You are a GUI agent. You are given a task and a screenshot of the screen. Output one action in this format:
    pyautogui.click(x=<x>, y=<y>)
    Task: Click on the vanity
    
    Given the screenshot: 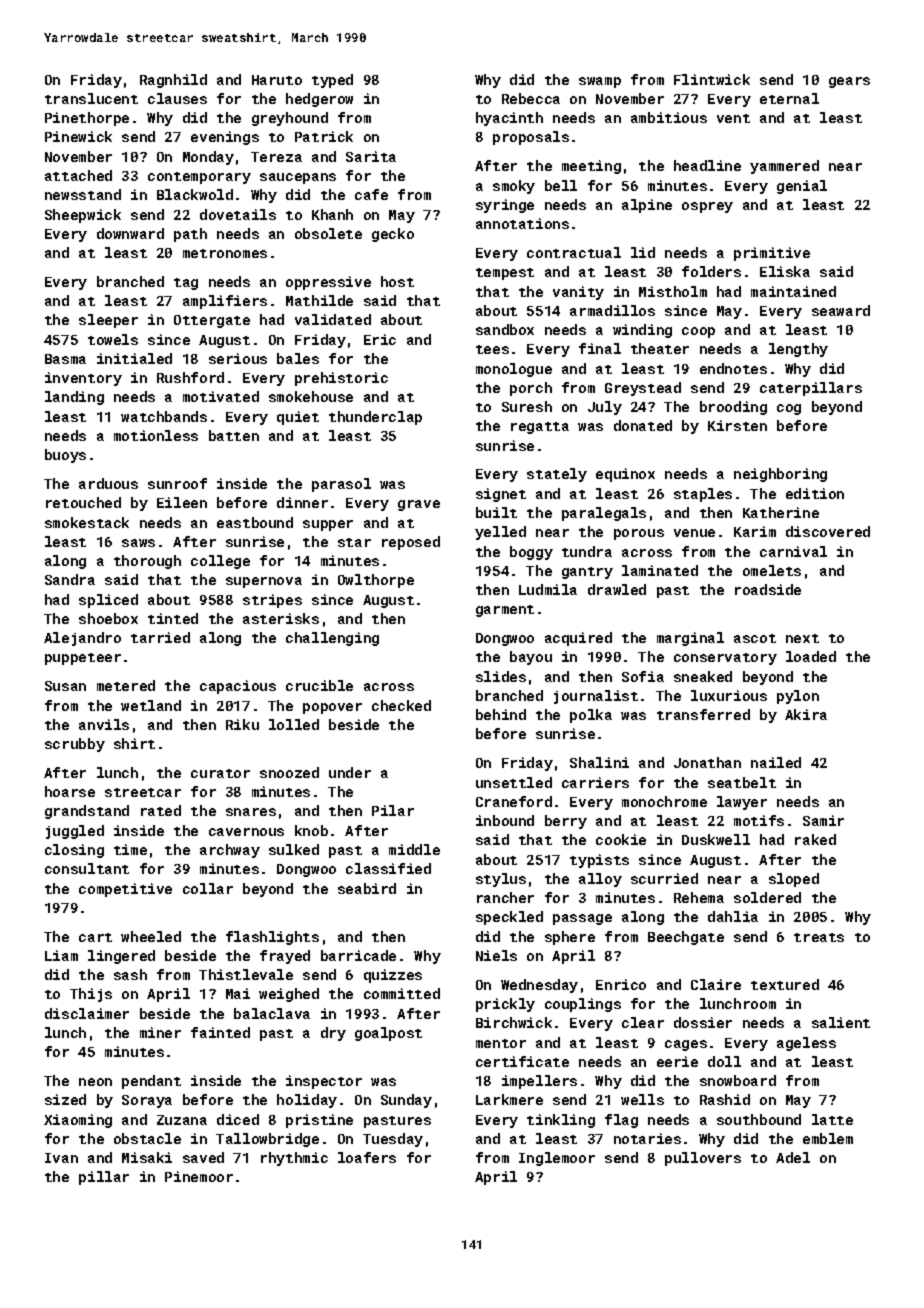 What is the action you would take?
    pyautogui.click(x=578, y=293)
